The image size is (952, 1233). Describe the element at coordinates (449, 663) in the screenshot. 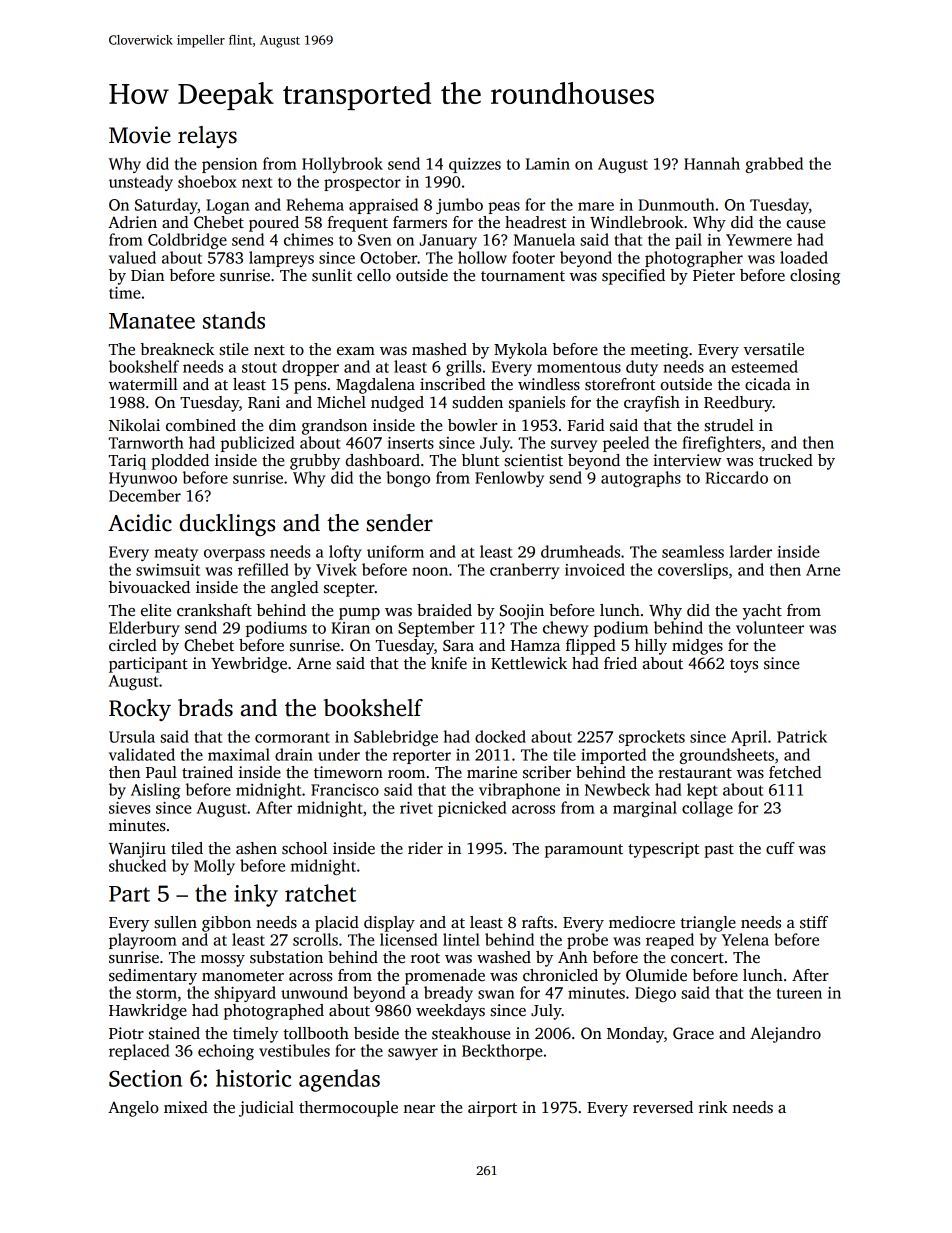

I see `knife` at that location.
